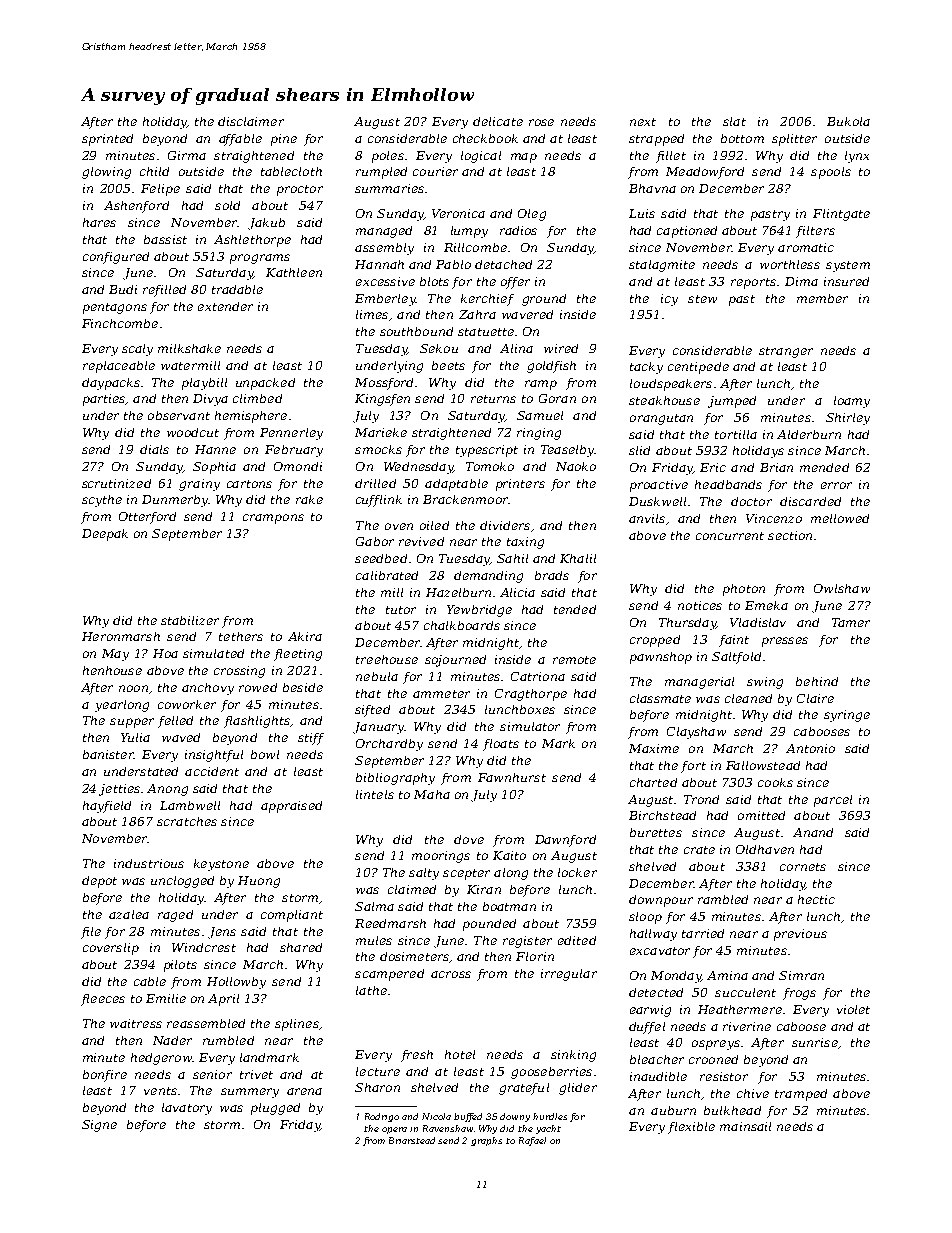 Image resolution: width=952 pixels, height=1233 pixels. I want to click on delicate, so click(498, 121).
